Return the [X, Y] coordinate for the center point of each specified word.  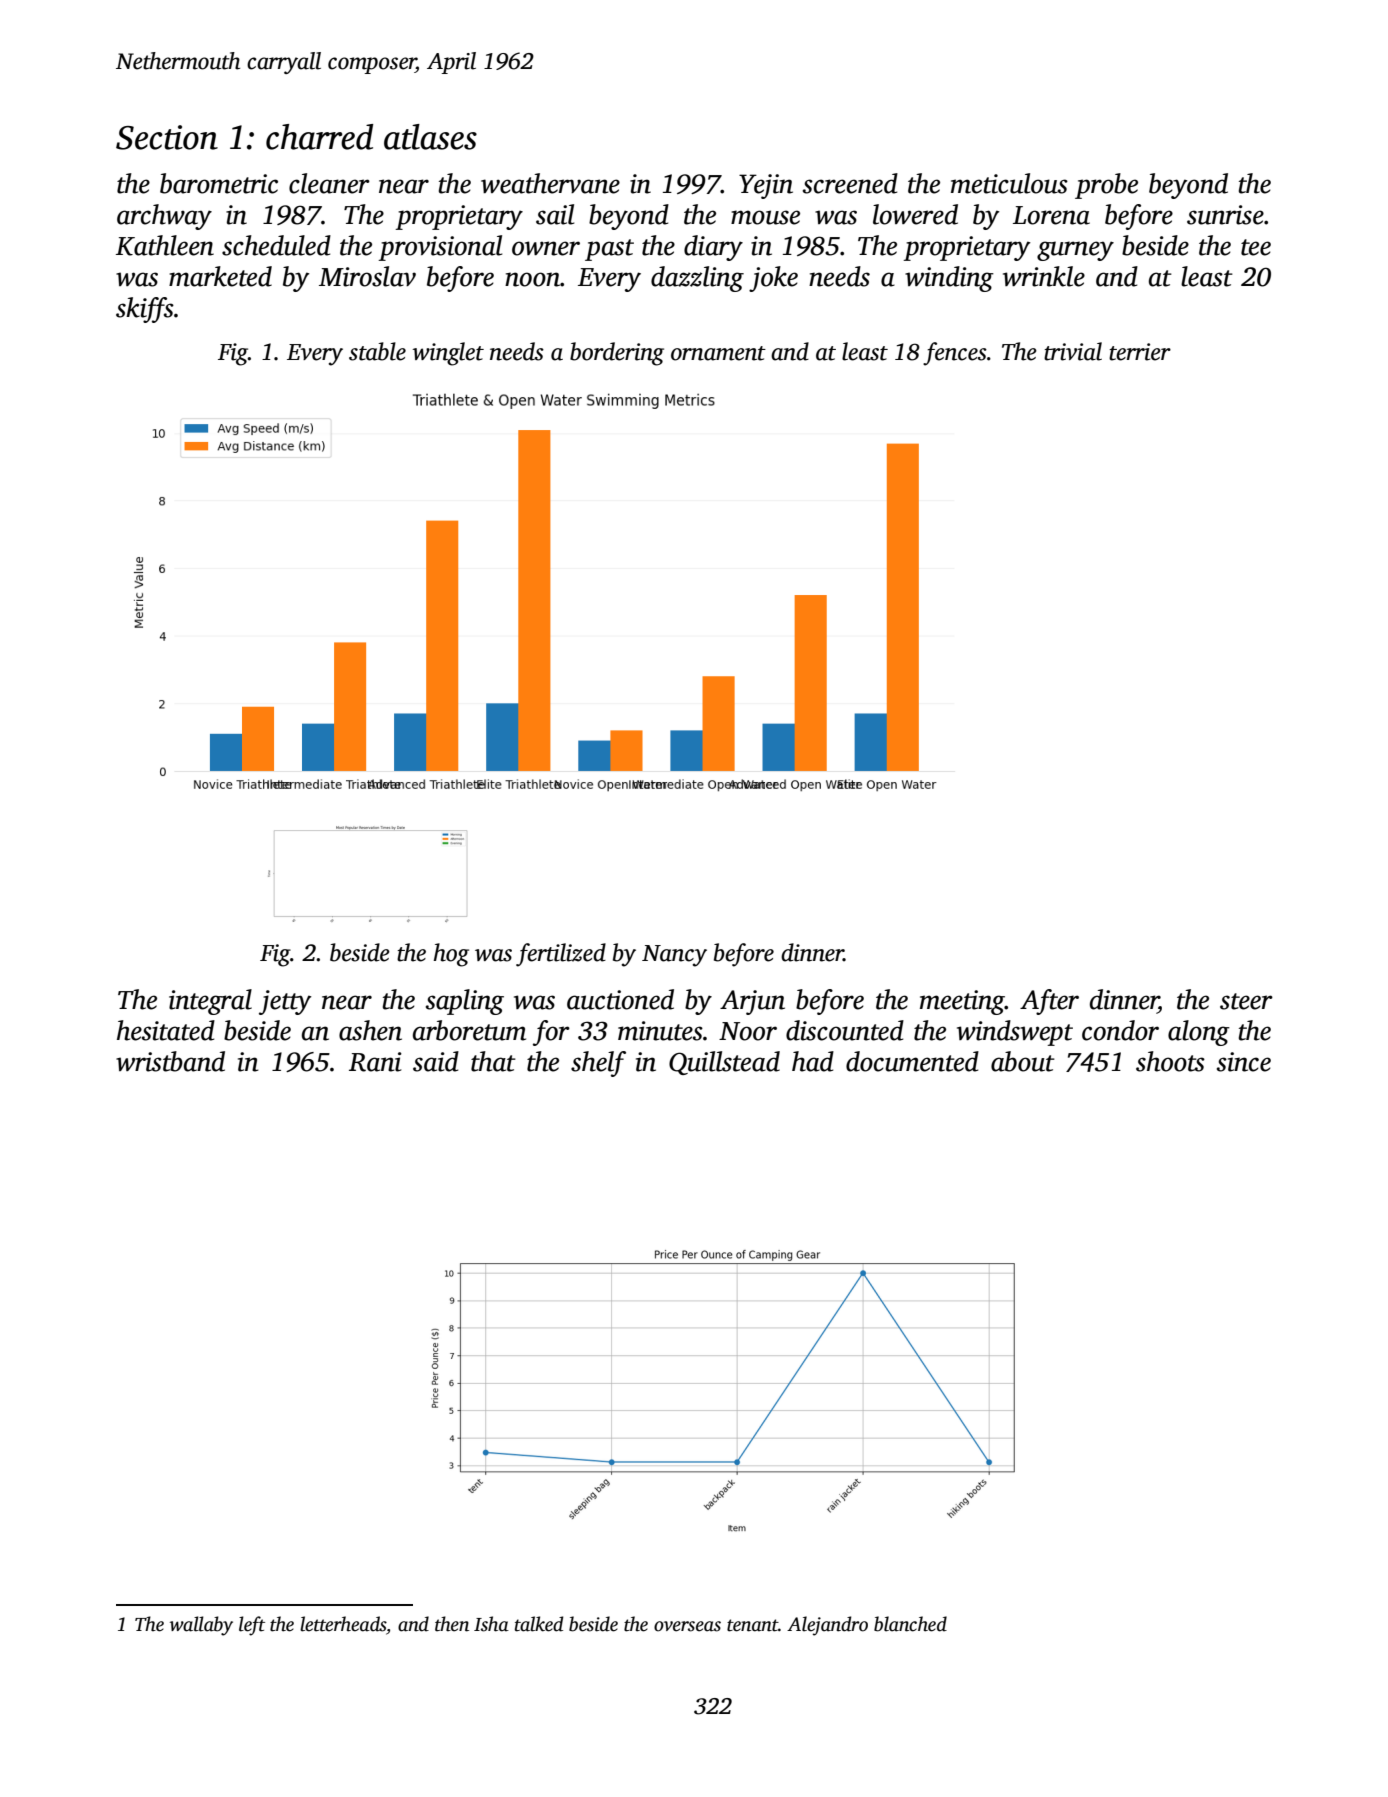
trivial [1073, 351]
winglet [448, 354]
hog [451, 955]
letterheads [343, 1624]
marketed [220, 276]
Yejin [766, 186]
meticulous [1009, 183]
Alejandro [827, 1626]
